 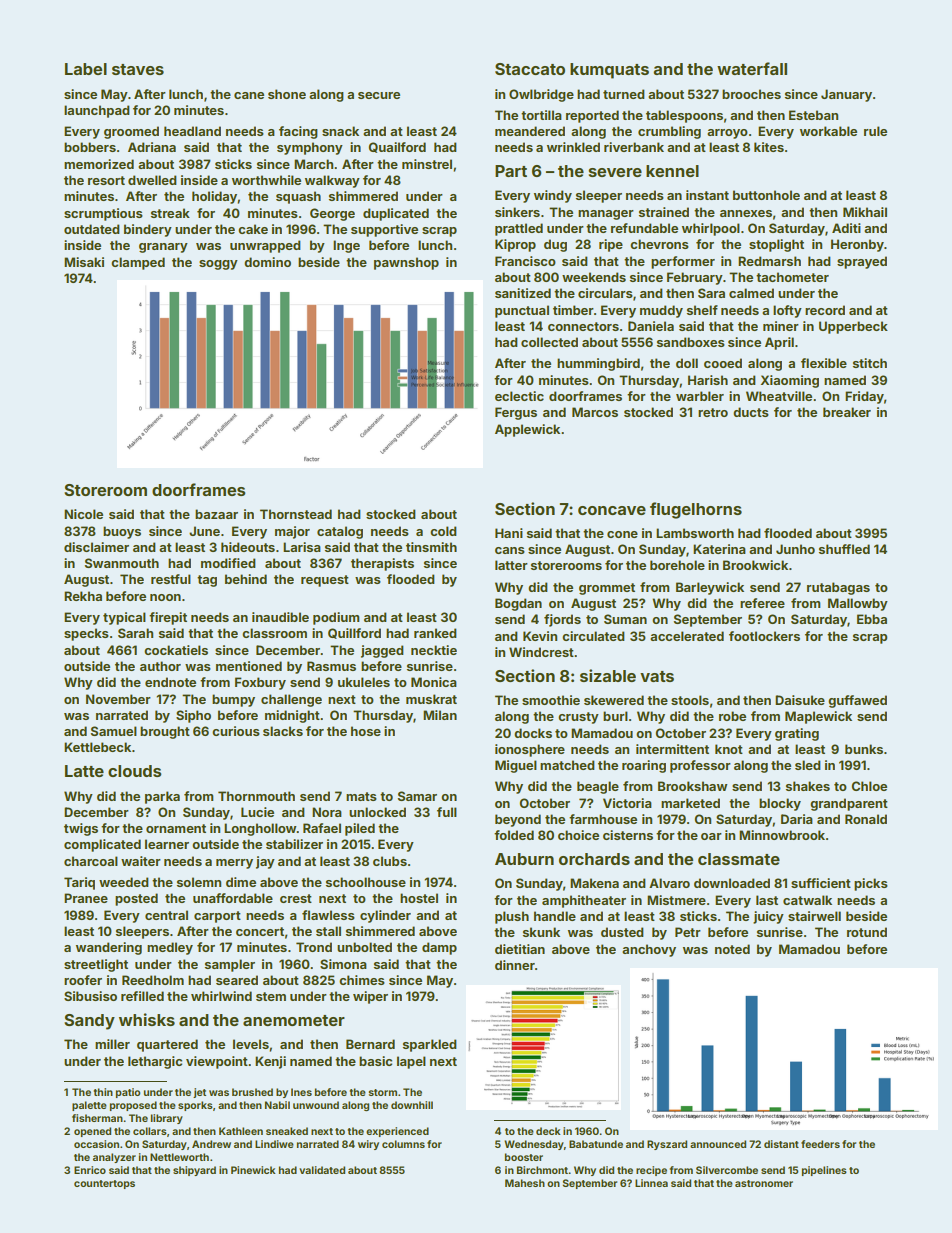 I want to click on juicy, so click(x=768, y=917).
